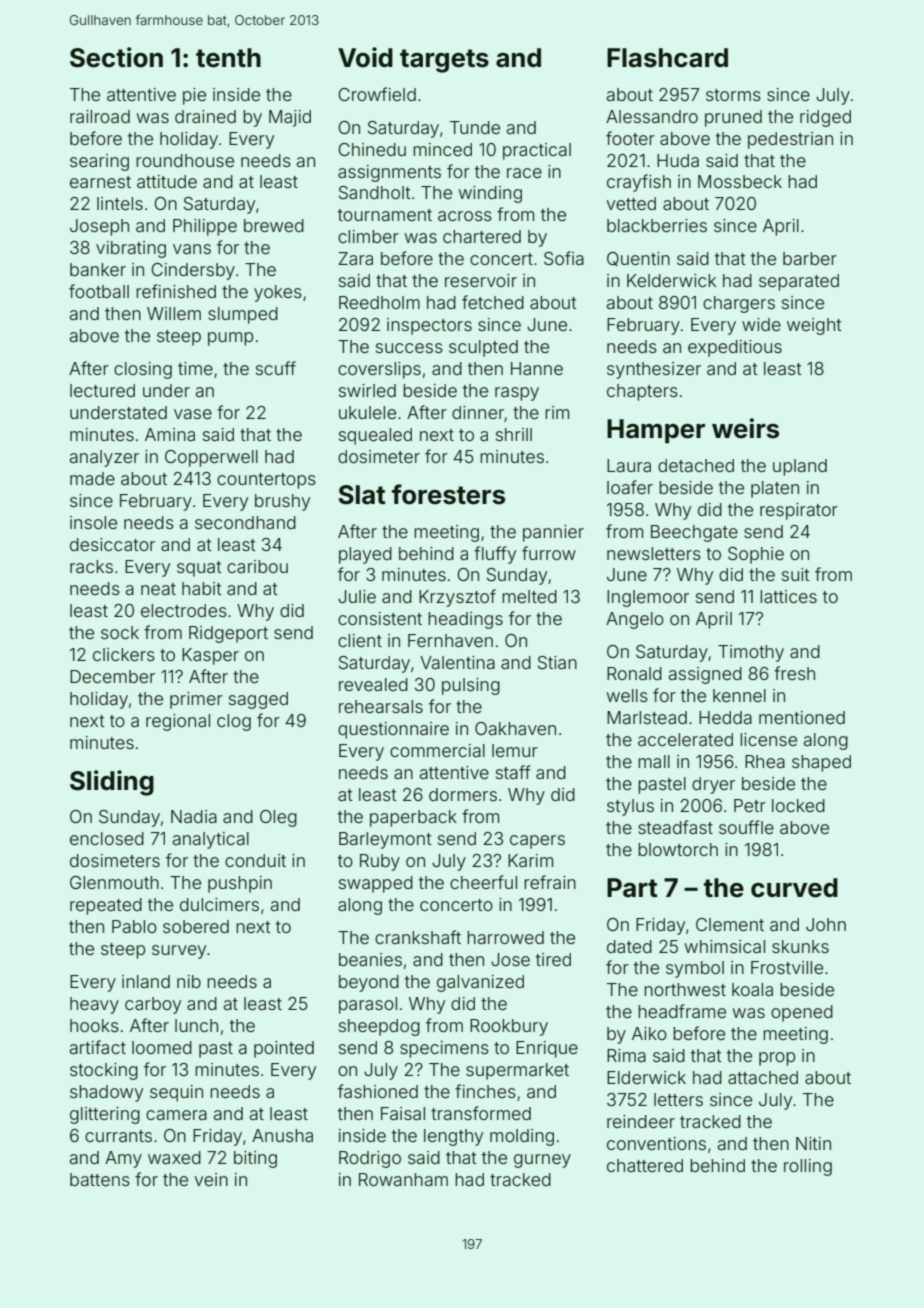 This image has width=924, height=1308. What do you see at coordinates (808, 1167) in the image?
I see `rolling` at bounding box center [808, 1167].
